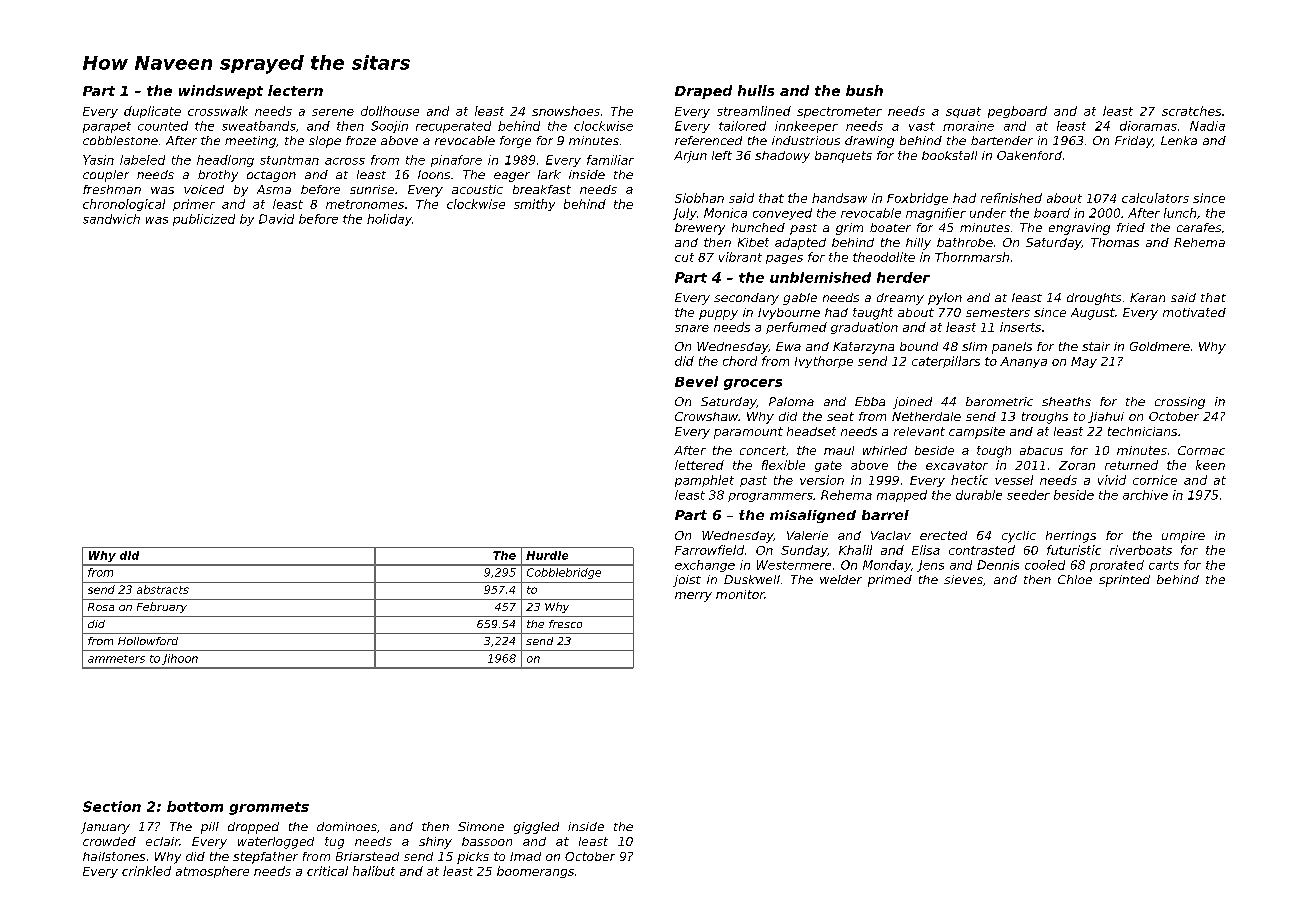 This document has width=1308, height=924. I want to click on Draped, so click(703, 92).
